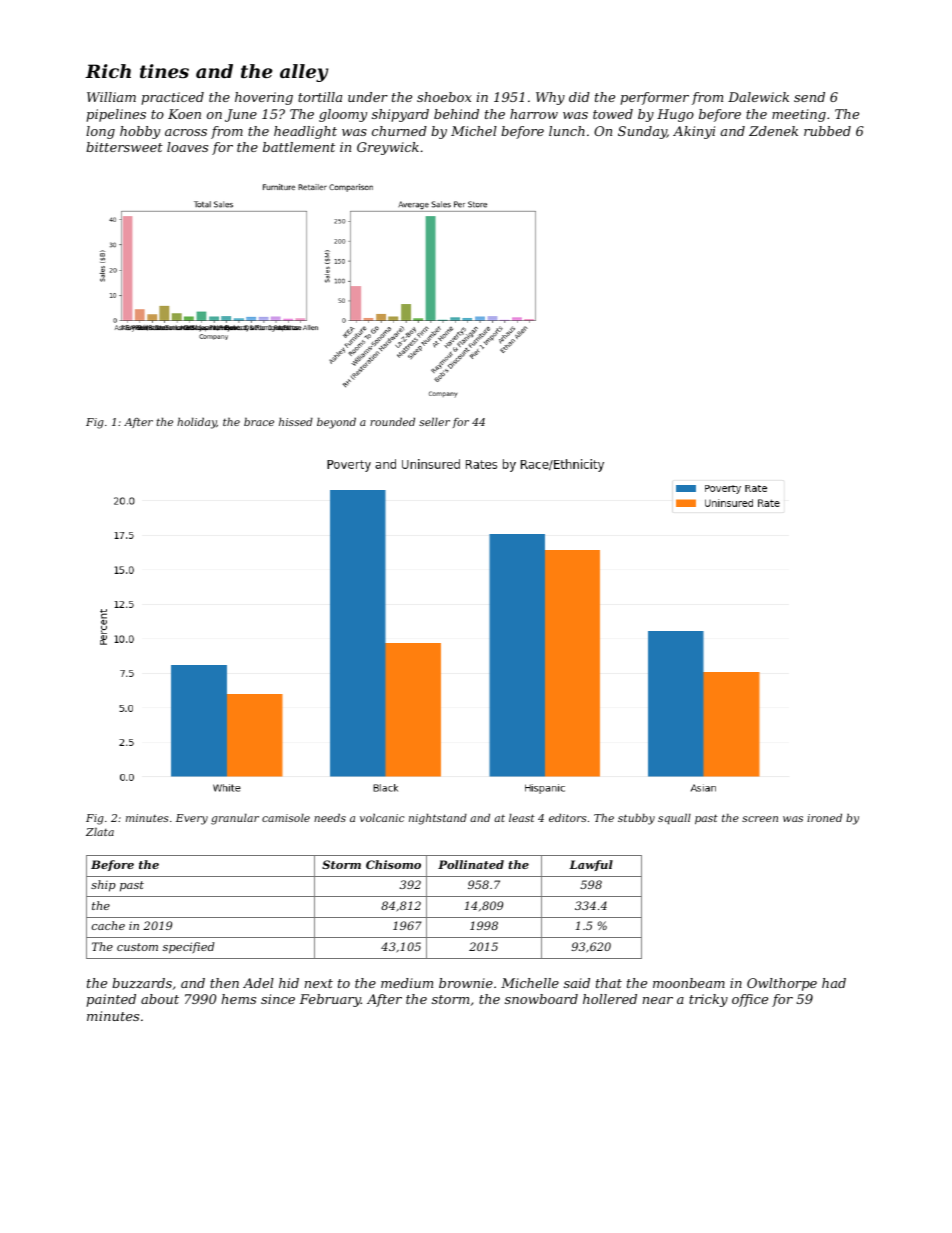  Describe the element at coordinates (296, 421) in the screenshot. I see `hissed` at that location.
